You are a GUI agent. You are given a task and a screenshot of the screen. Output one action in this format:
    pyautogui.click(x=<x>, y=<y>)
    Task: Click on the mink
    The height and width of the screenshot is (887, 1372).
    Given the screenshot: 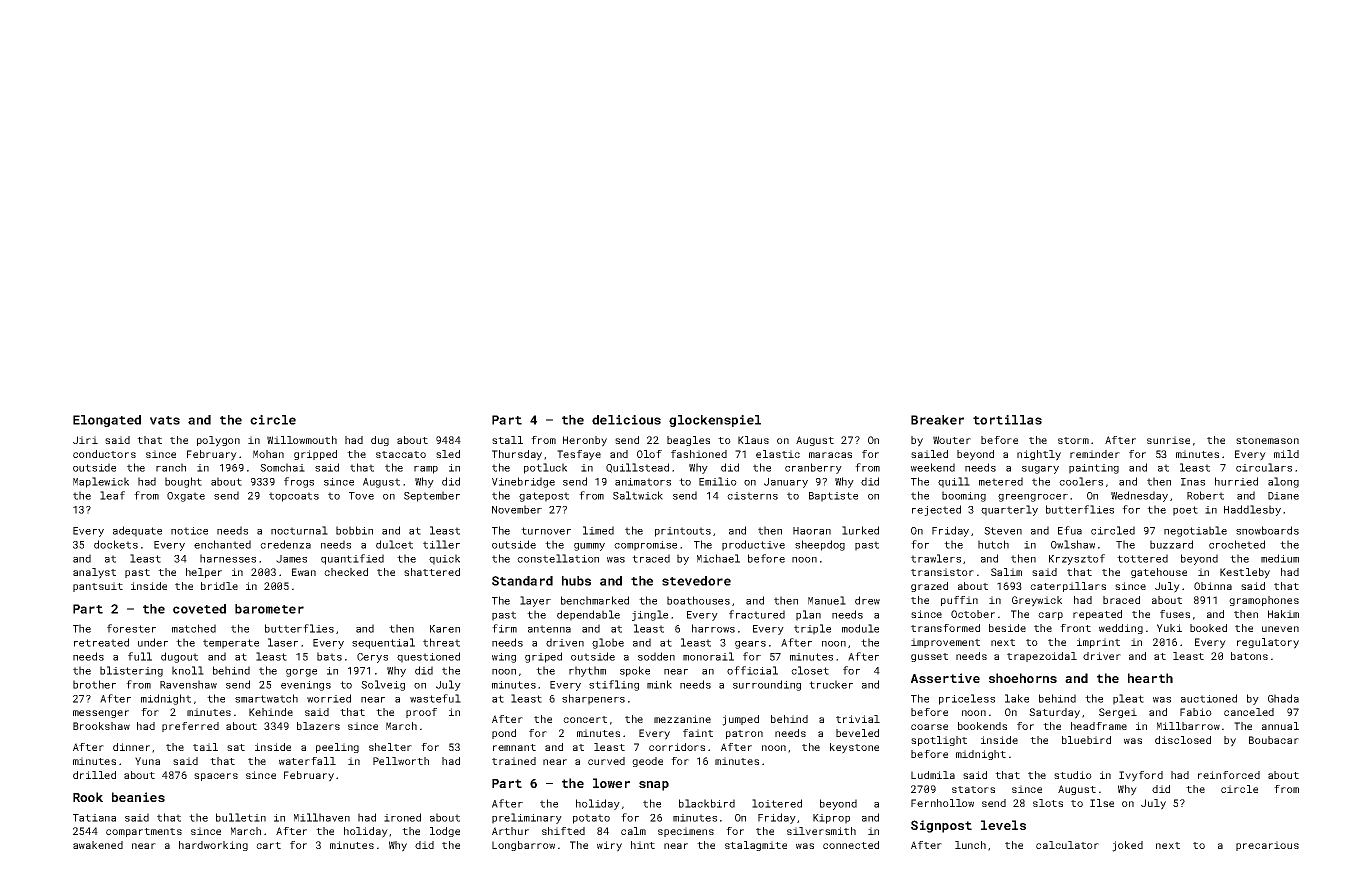 What is the action you would take?
    pyautogui.click(x=659, y=684)
